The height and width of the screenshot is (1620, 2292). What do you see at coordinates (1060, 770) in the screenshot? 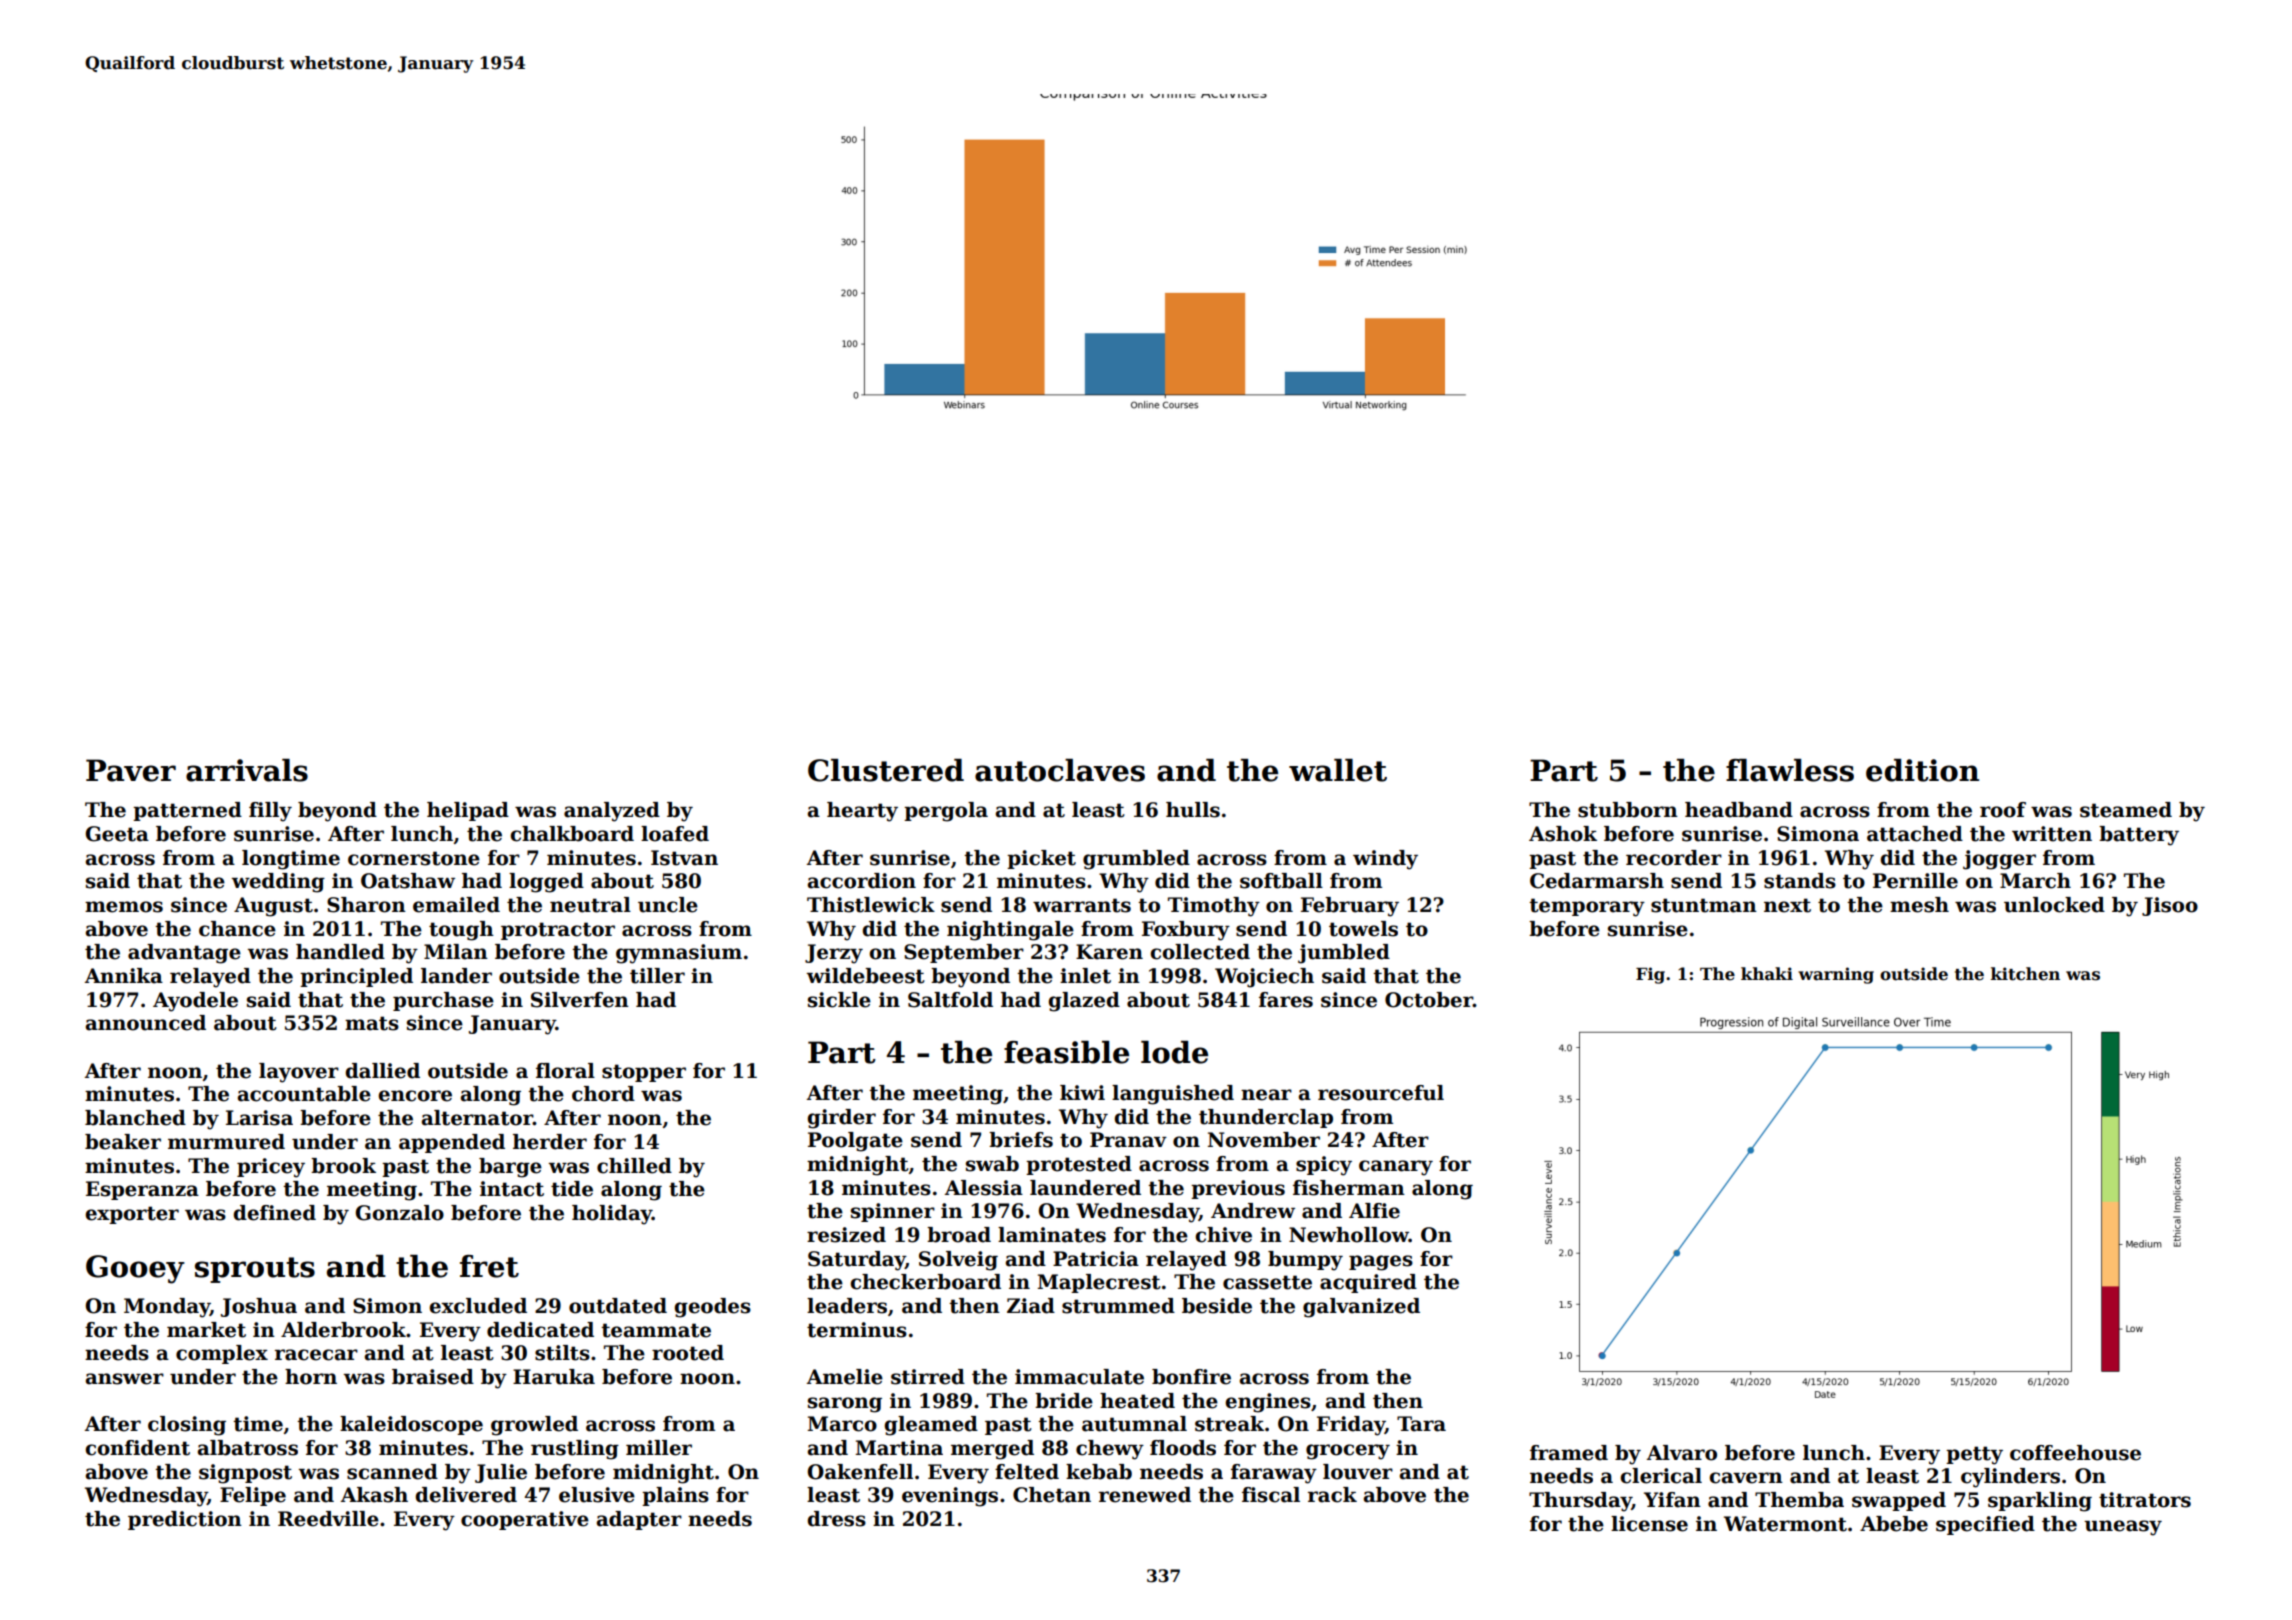
I see `autoclaves` at bounding box center [1060, 770].
